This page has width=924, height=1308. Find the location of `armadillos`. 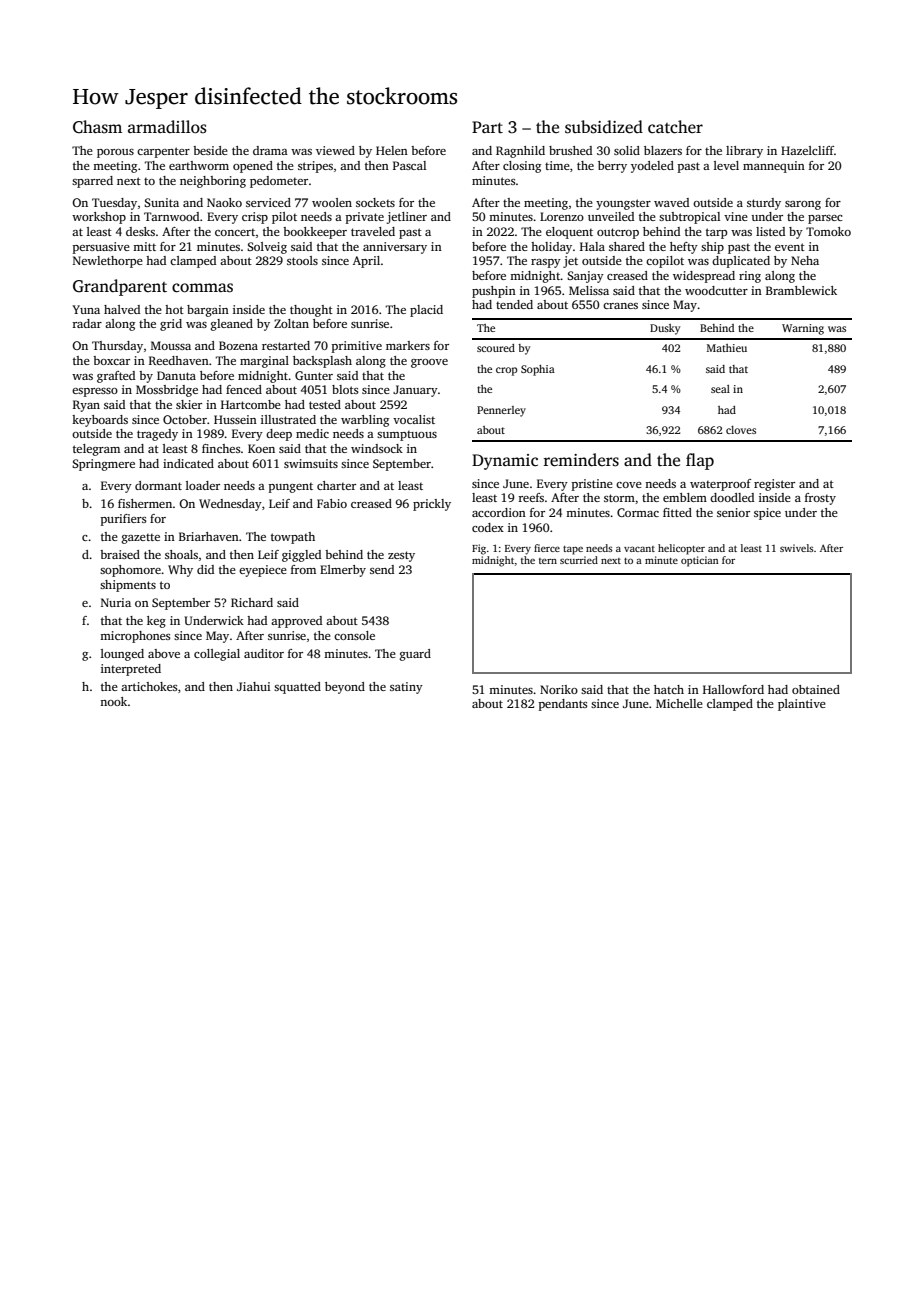

armadillos is located at coordinates (167, 127).
